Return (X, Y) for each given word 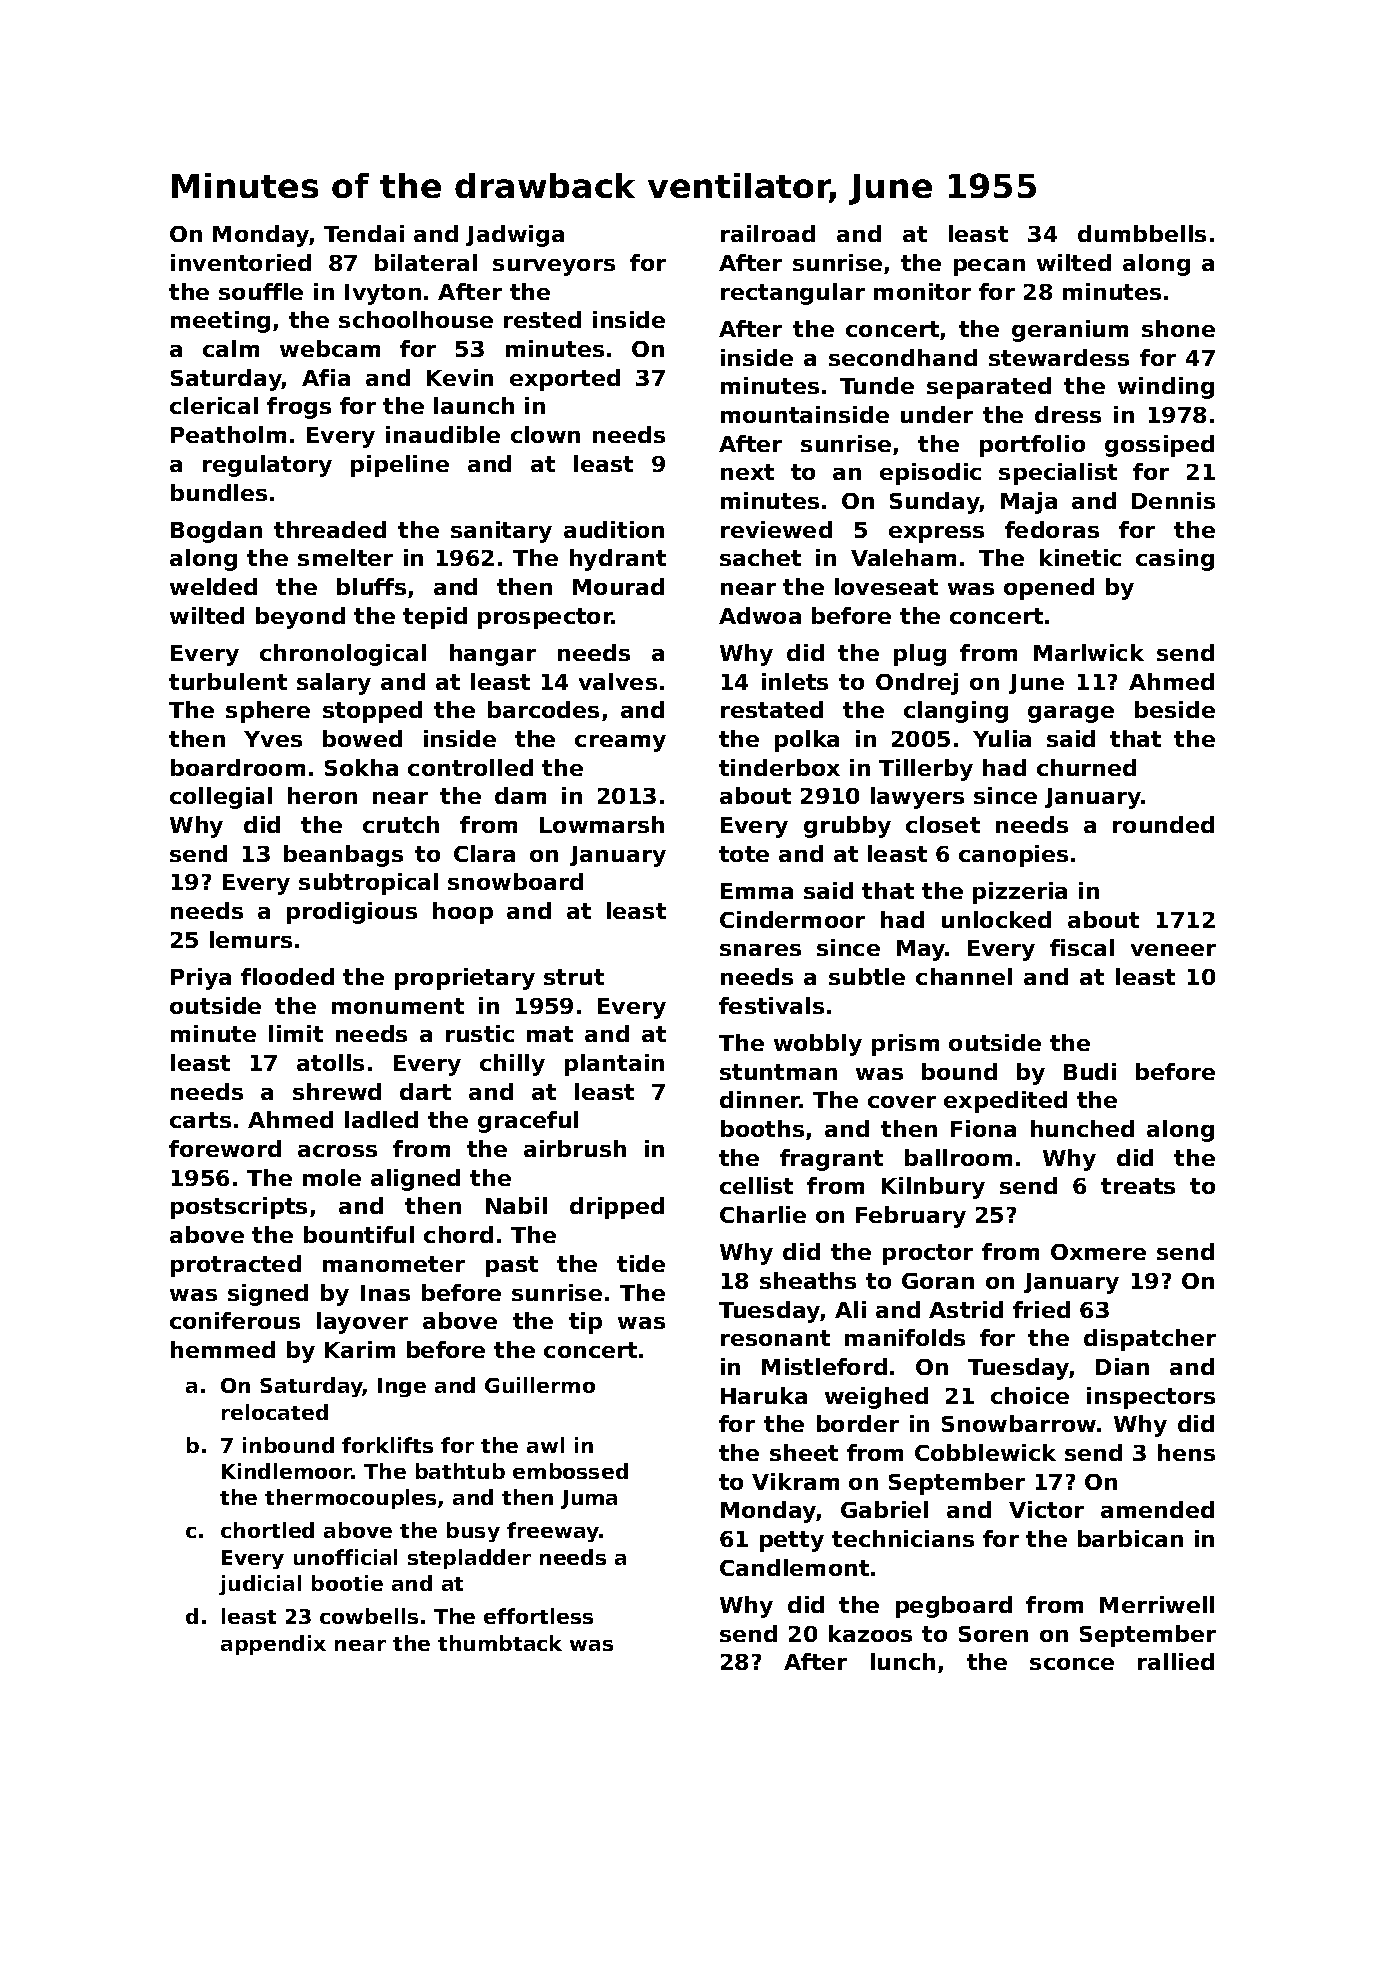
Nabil (516, 1205)
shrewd (337, 1091)
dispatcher (1150, 1340)
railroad (768, 233)
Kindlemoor (287, 1471)
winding (1166, 388)
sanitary (501, 532)
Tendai (364, 233)
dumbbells (1142, 233)
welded (213, 586)
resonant (775, 1338)
